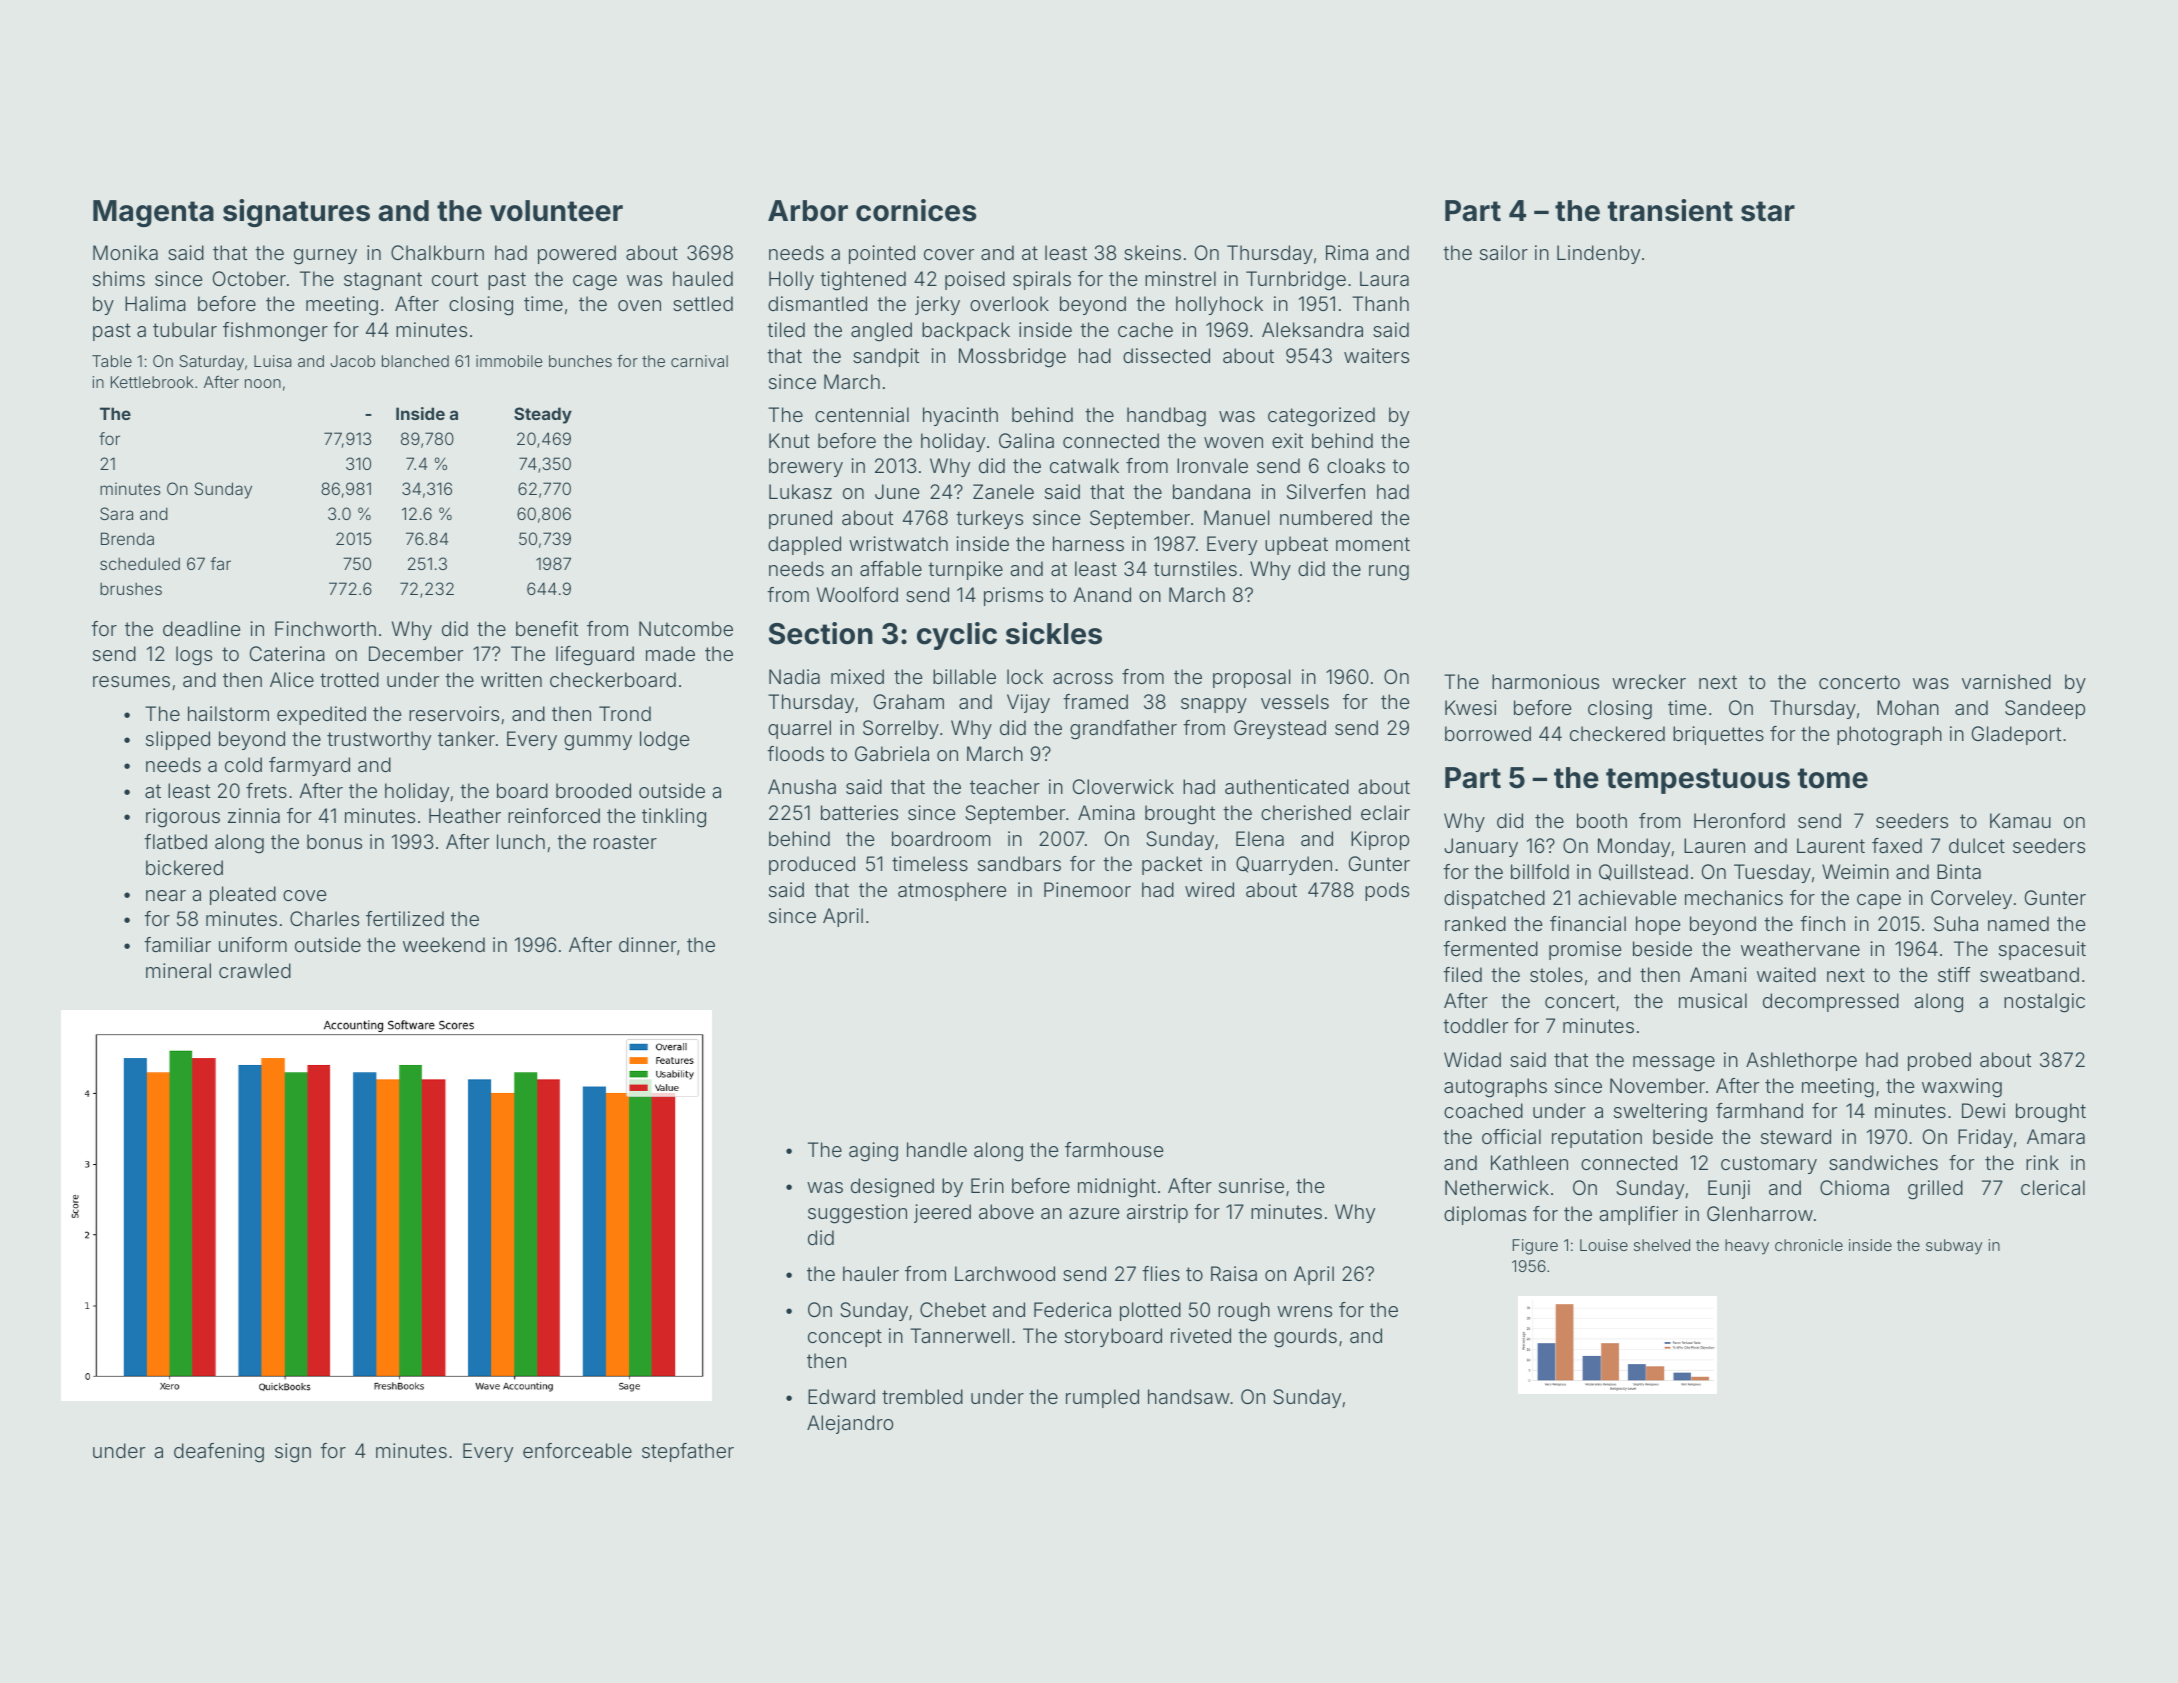 Image resolution: width=2178 pixels, height=1683 pixels. Describe the element at coordinates (183, 818) in the screenshot. I see `rigorous` at that location.
